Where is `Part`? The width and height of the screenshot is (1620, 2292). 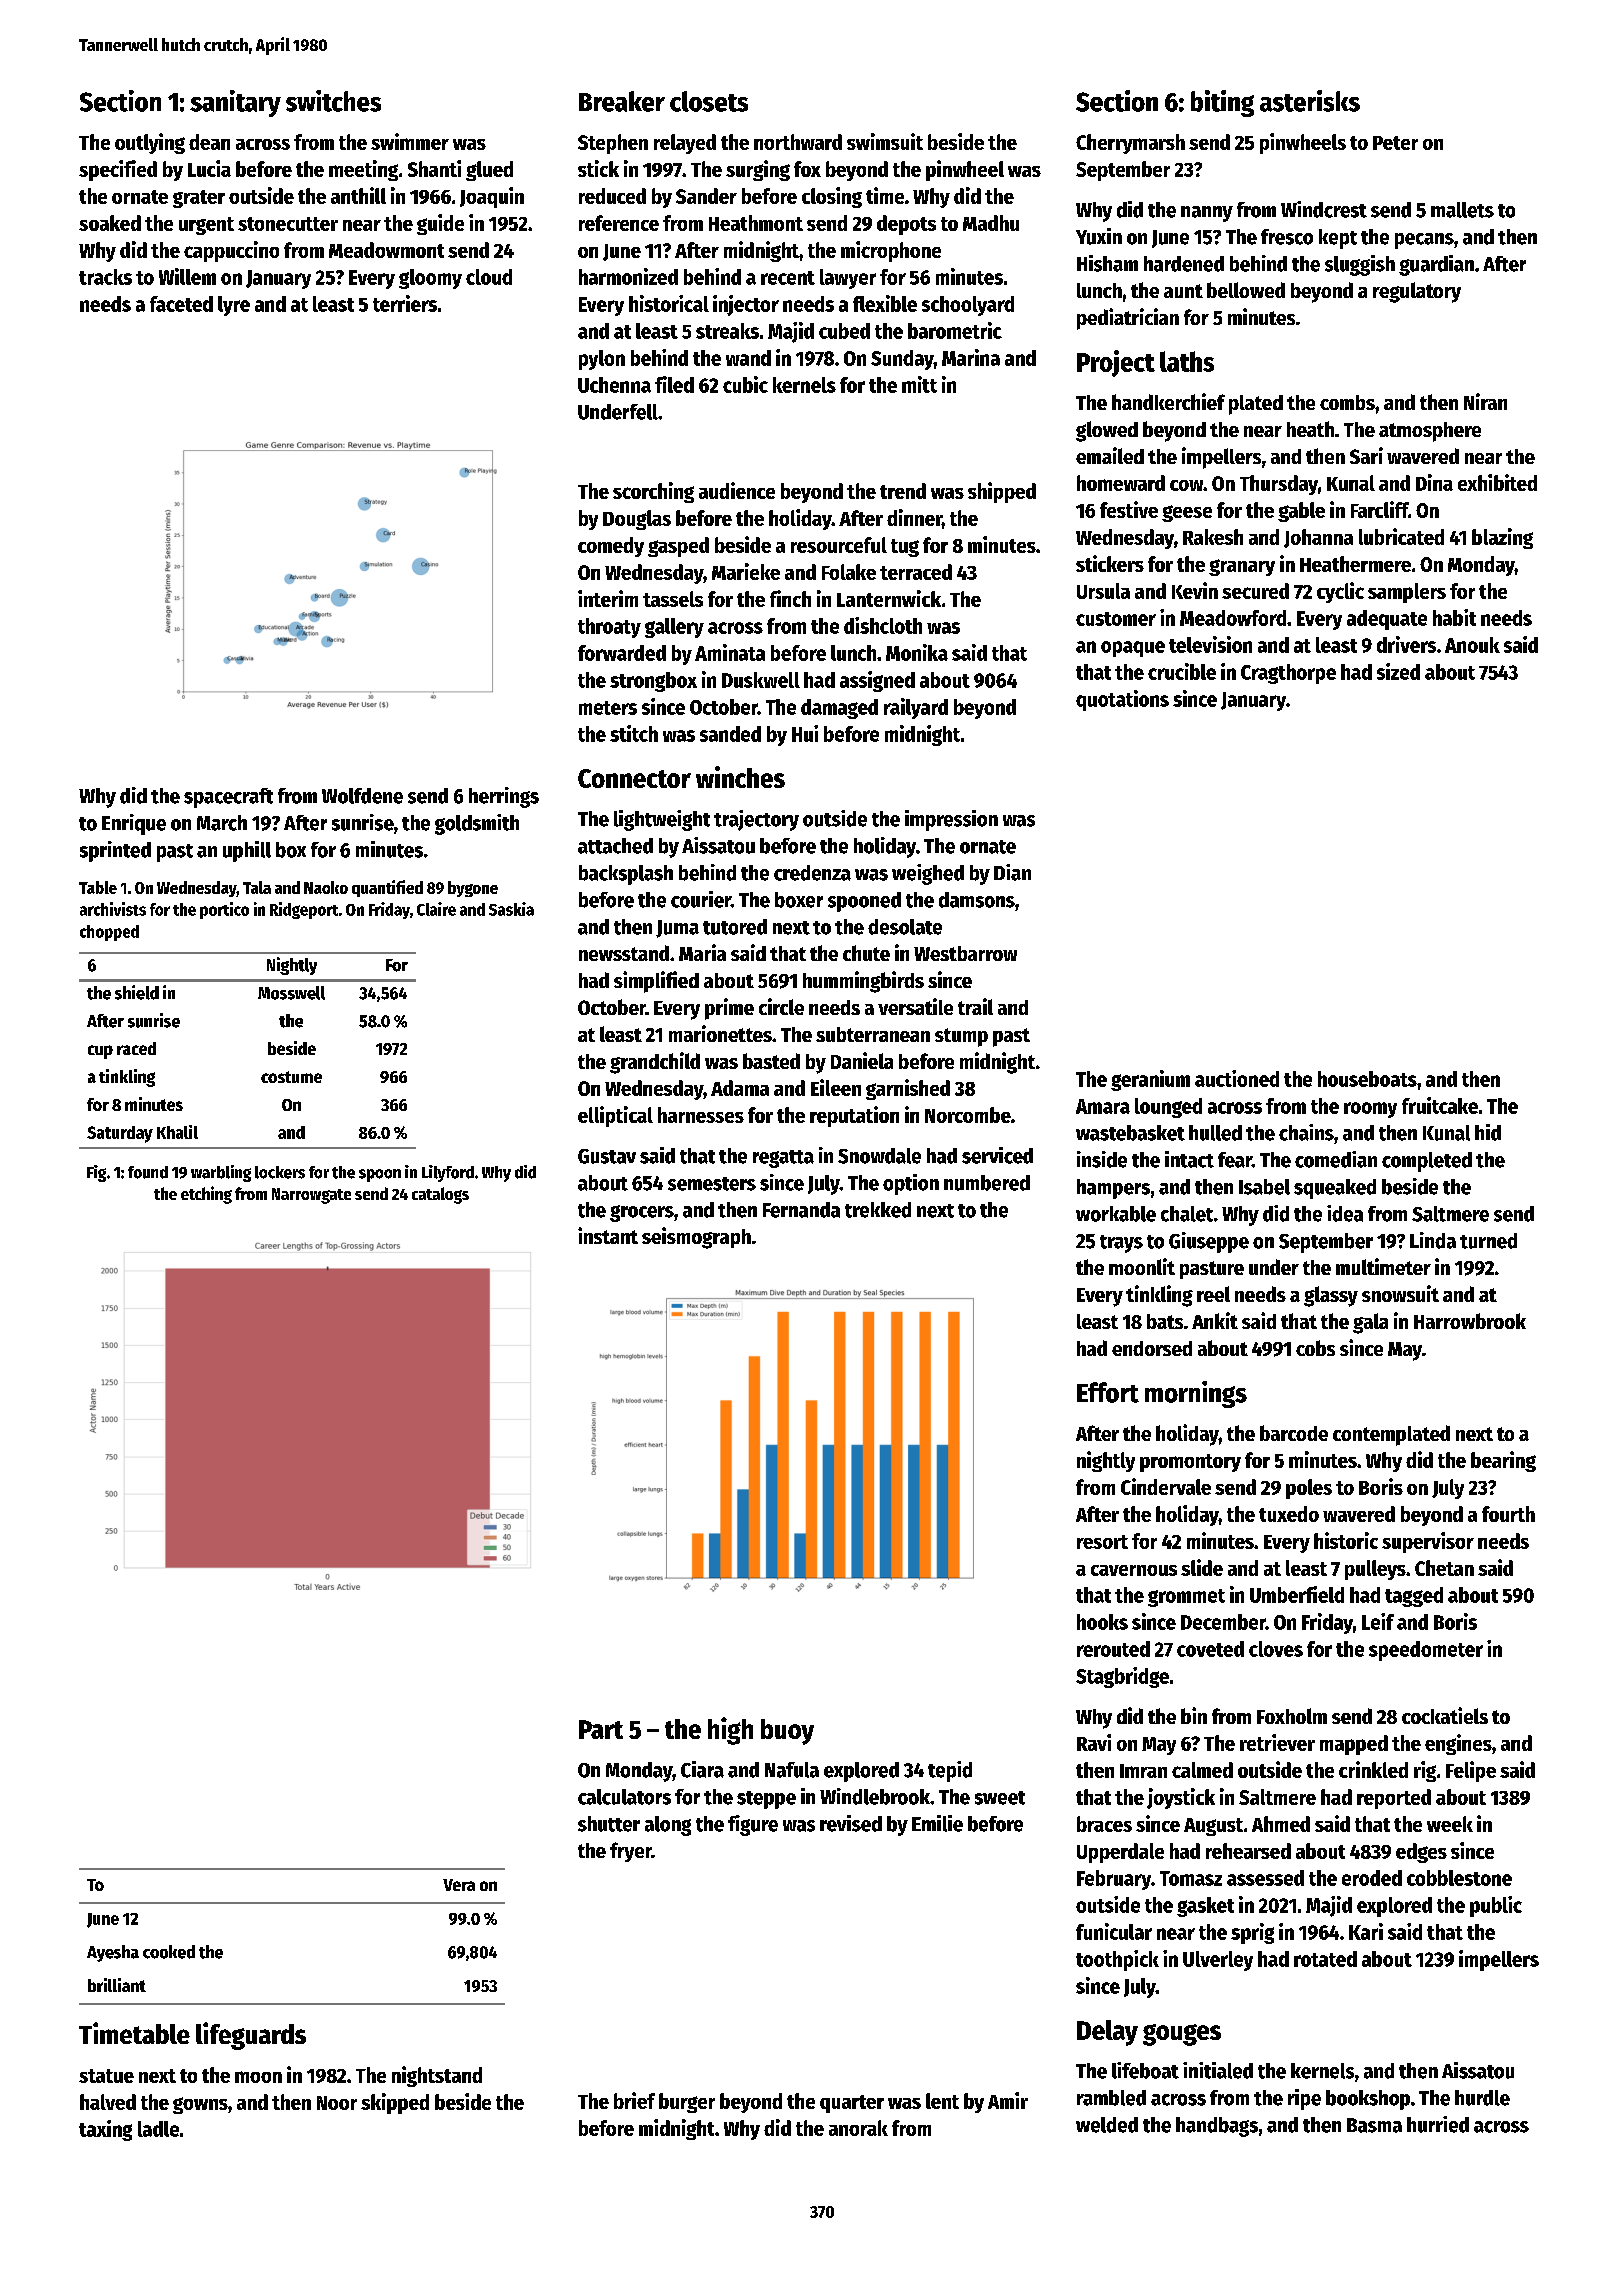
Part is located at coordinates (601, 1729).
